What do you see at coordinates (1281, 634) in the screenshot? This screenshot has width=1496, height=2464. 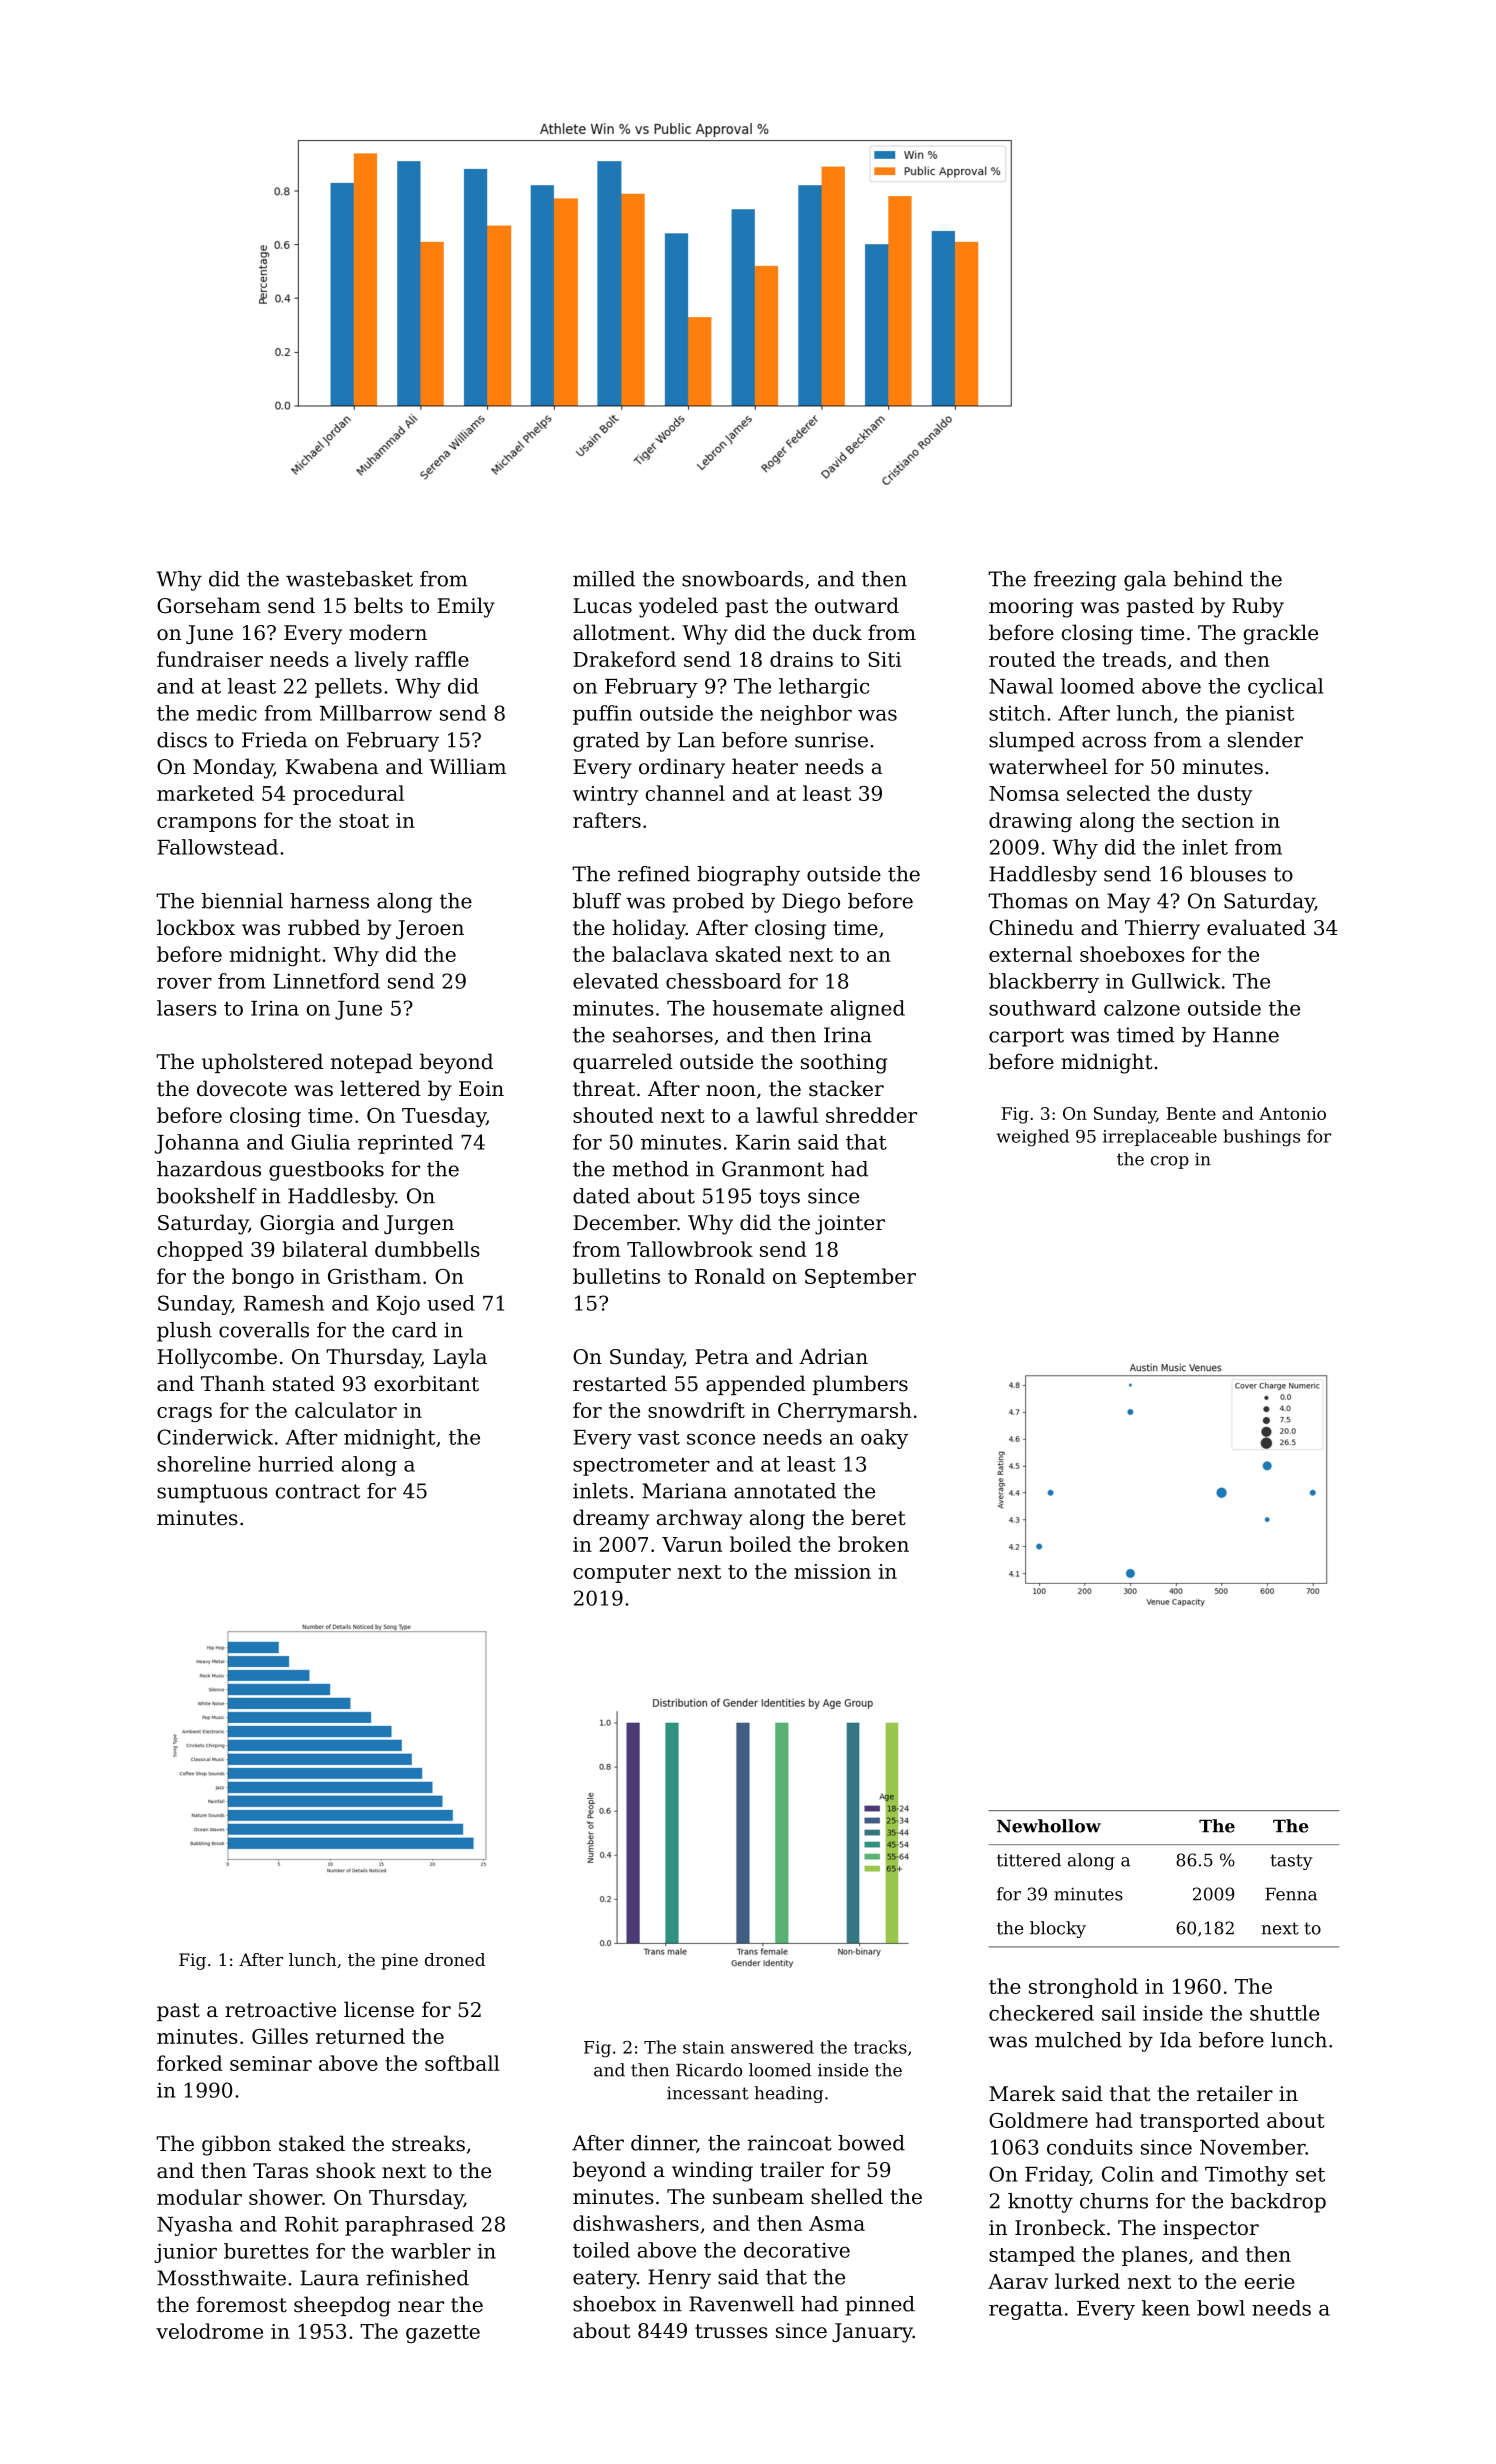 I see `grackle` at bounding box center [1281, 634].
